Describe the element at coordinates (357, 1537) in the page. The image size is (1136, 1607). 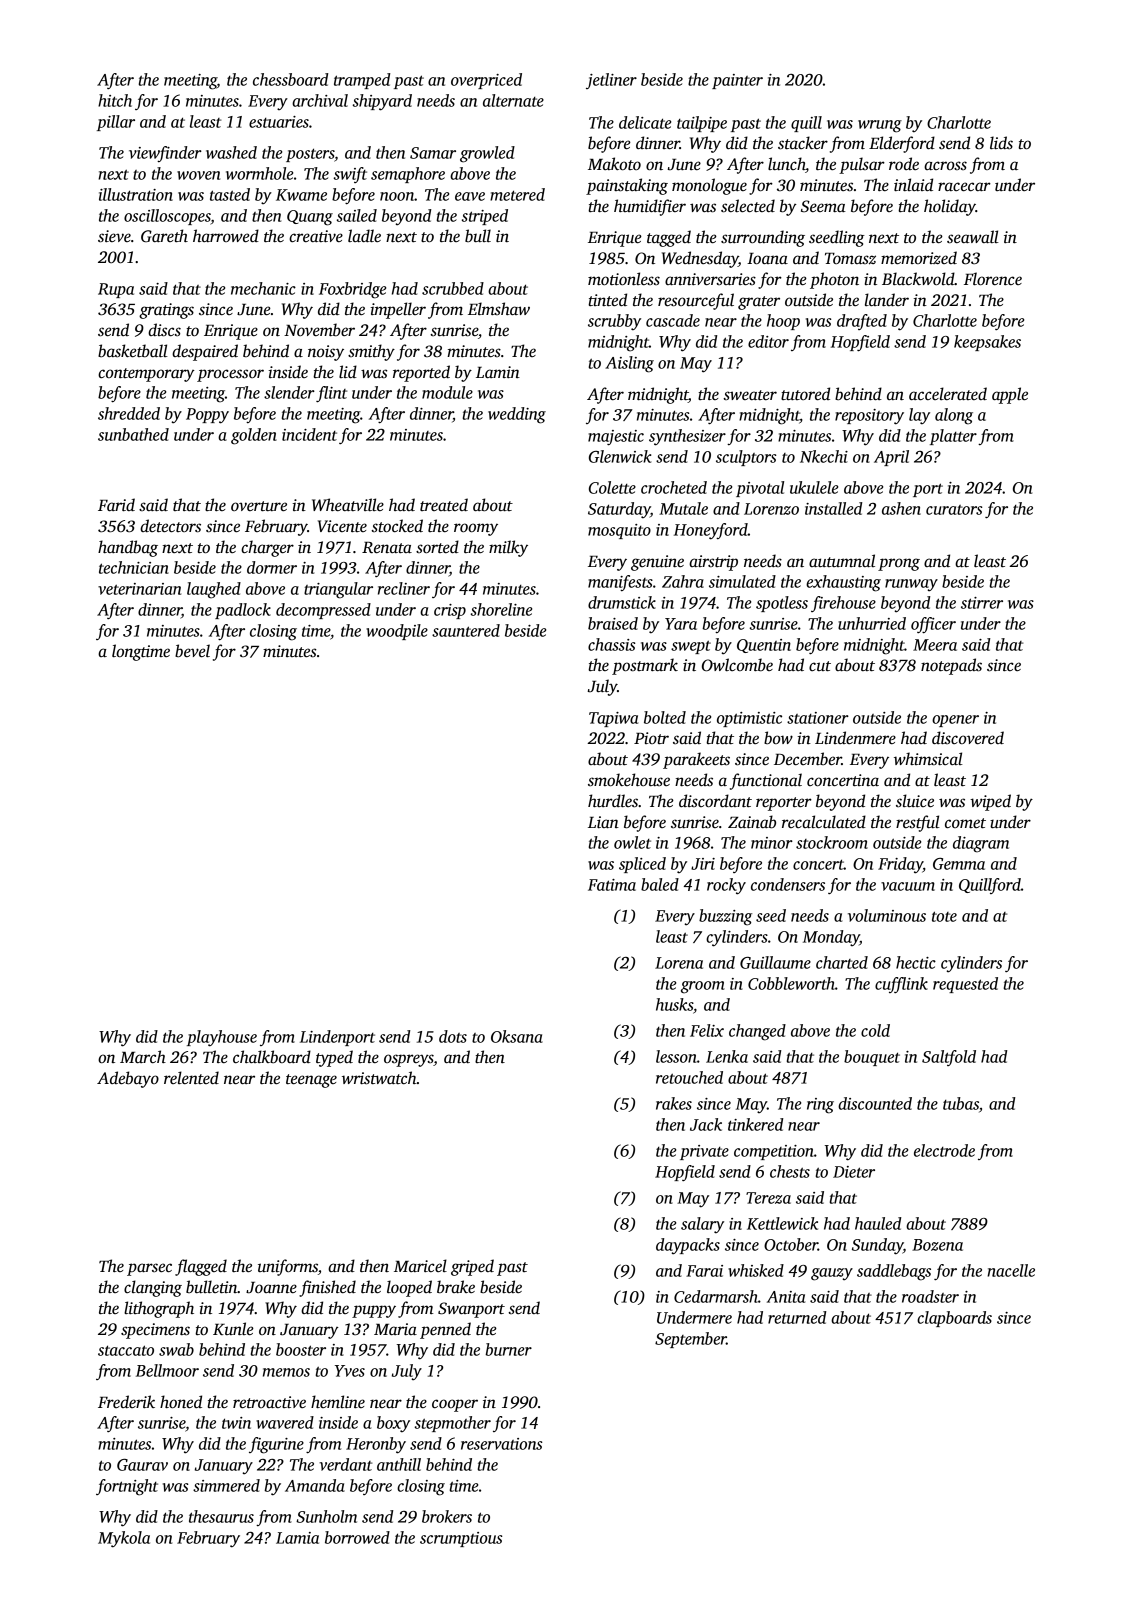
I see `borrowed` at that location.
